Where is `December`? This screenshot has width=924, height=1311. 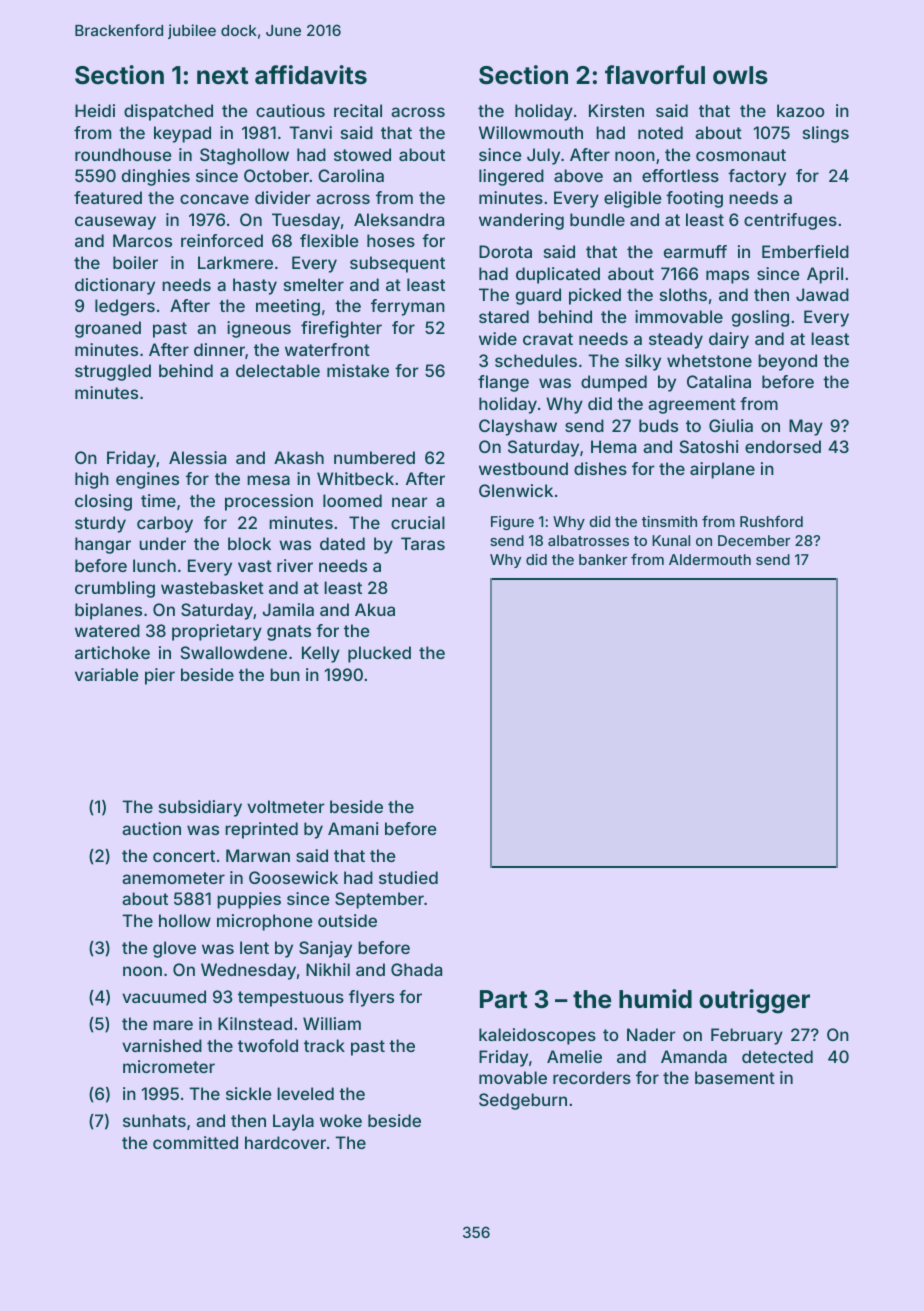 December is located at coordinates (754, 540).
